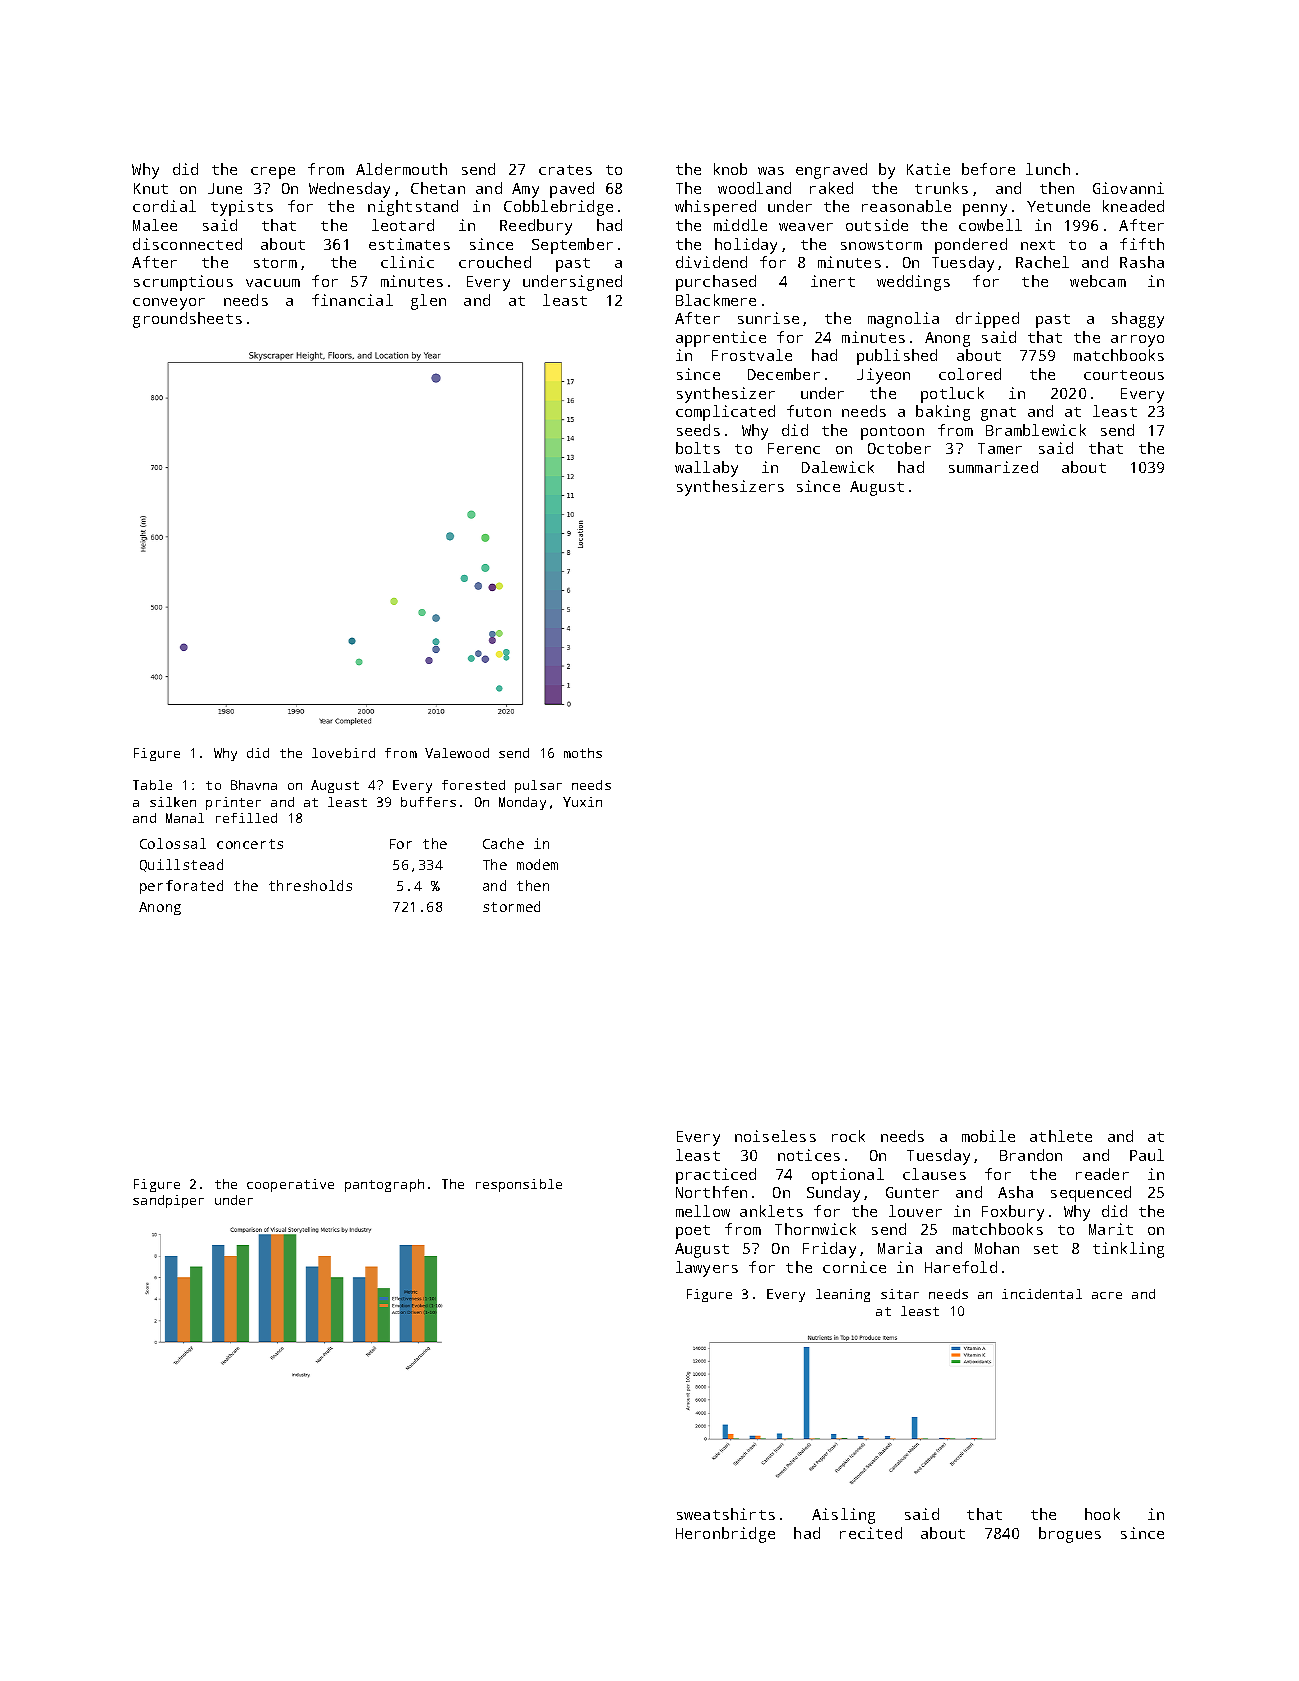 The image size is (1299, 1681). What do you see at coordinates (428, 302) in the document?
I see `glen` at bounding box center [428, 302].
